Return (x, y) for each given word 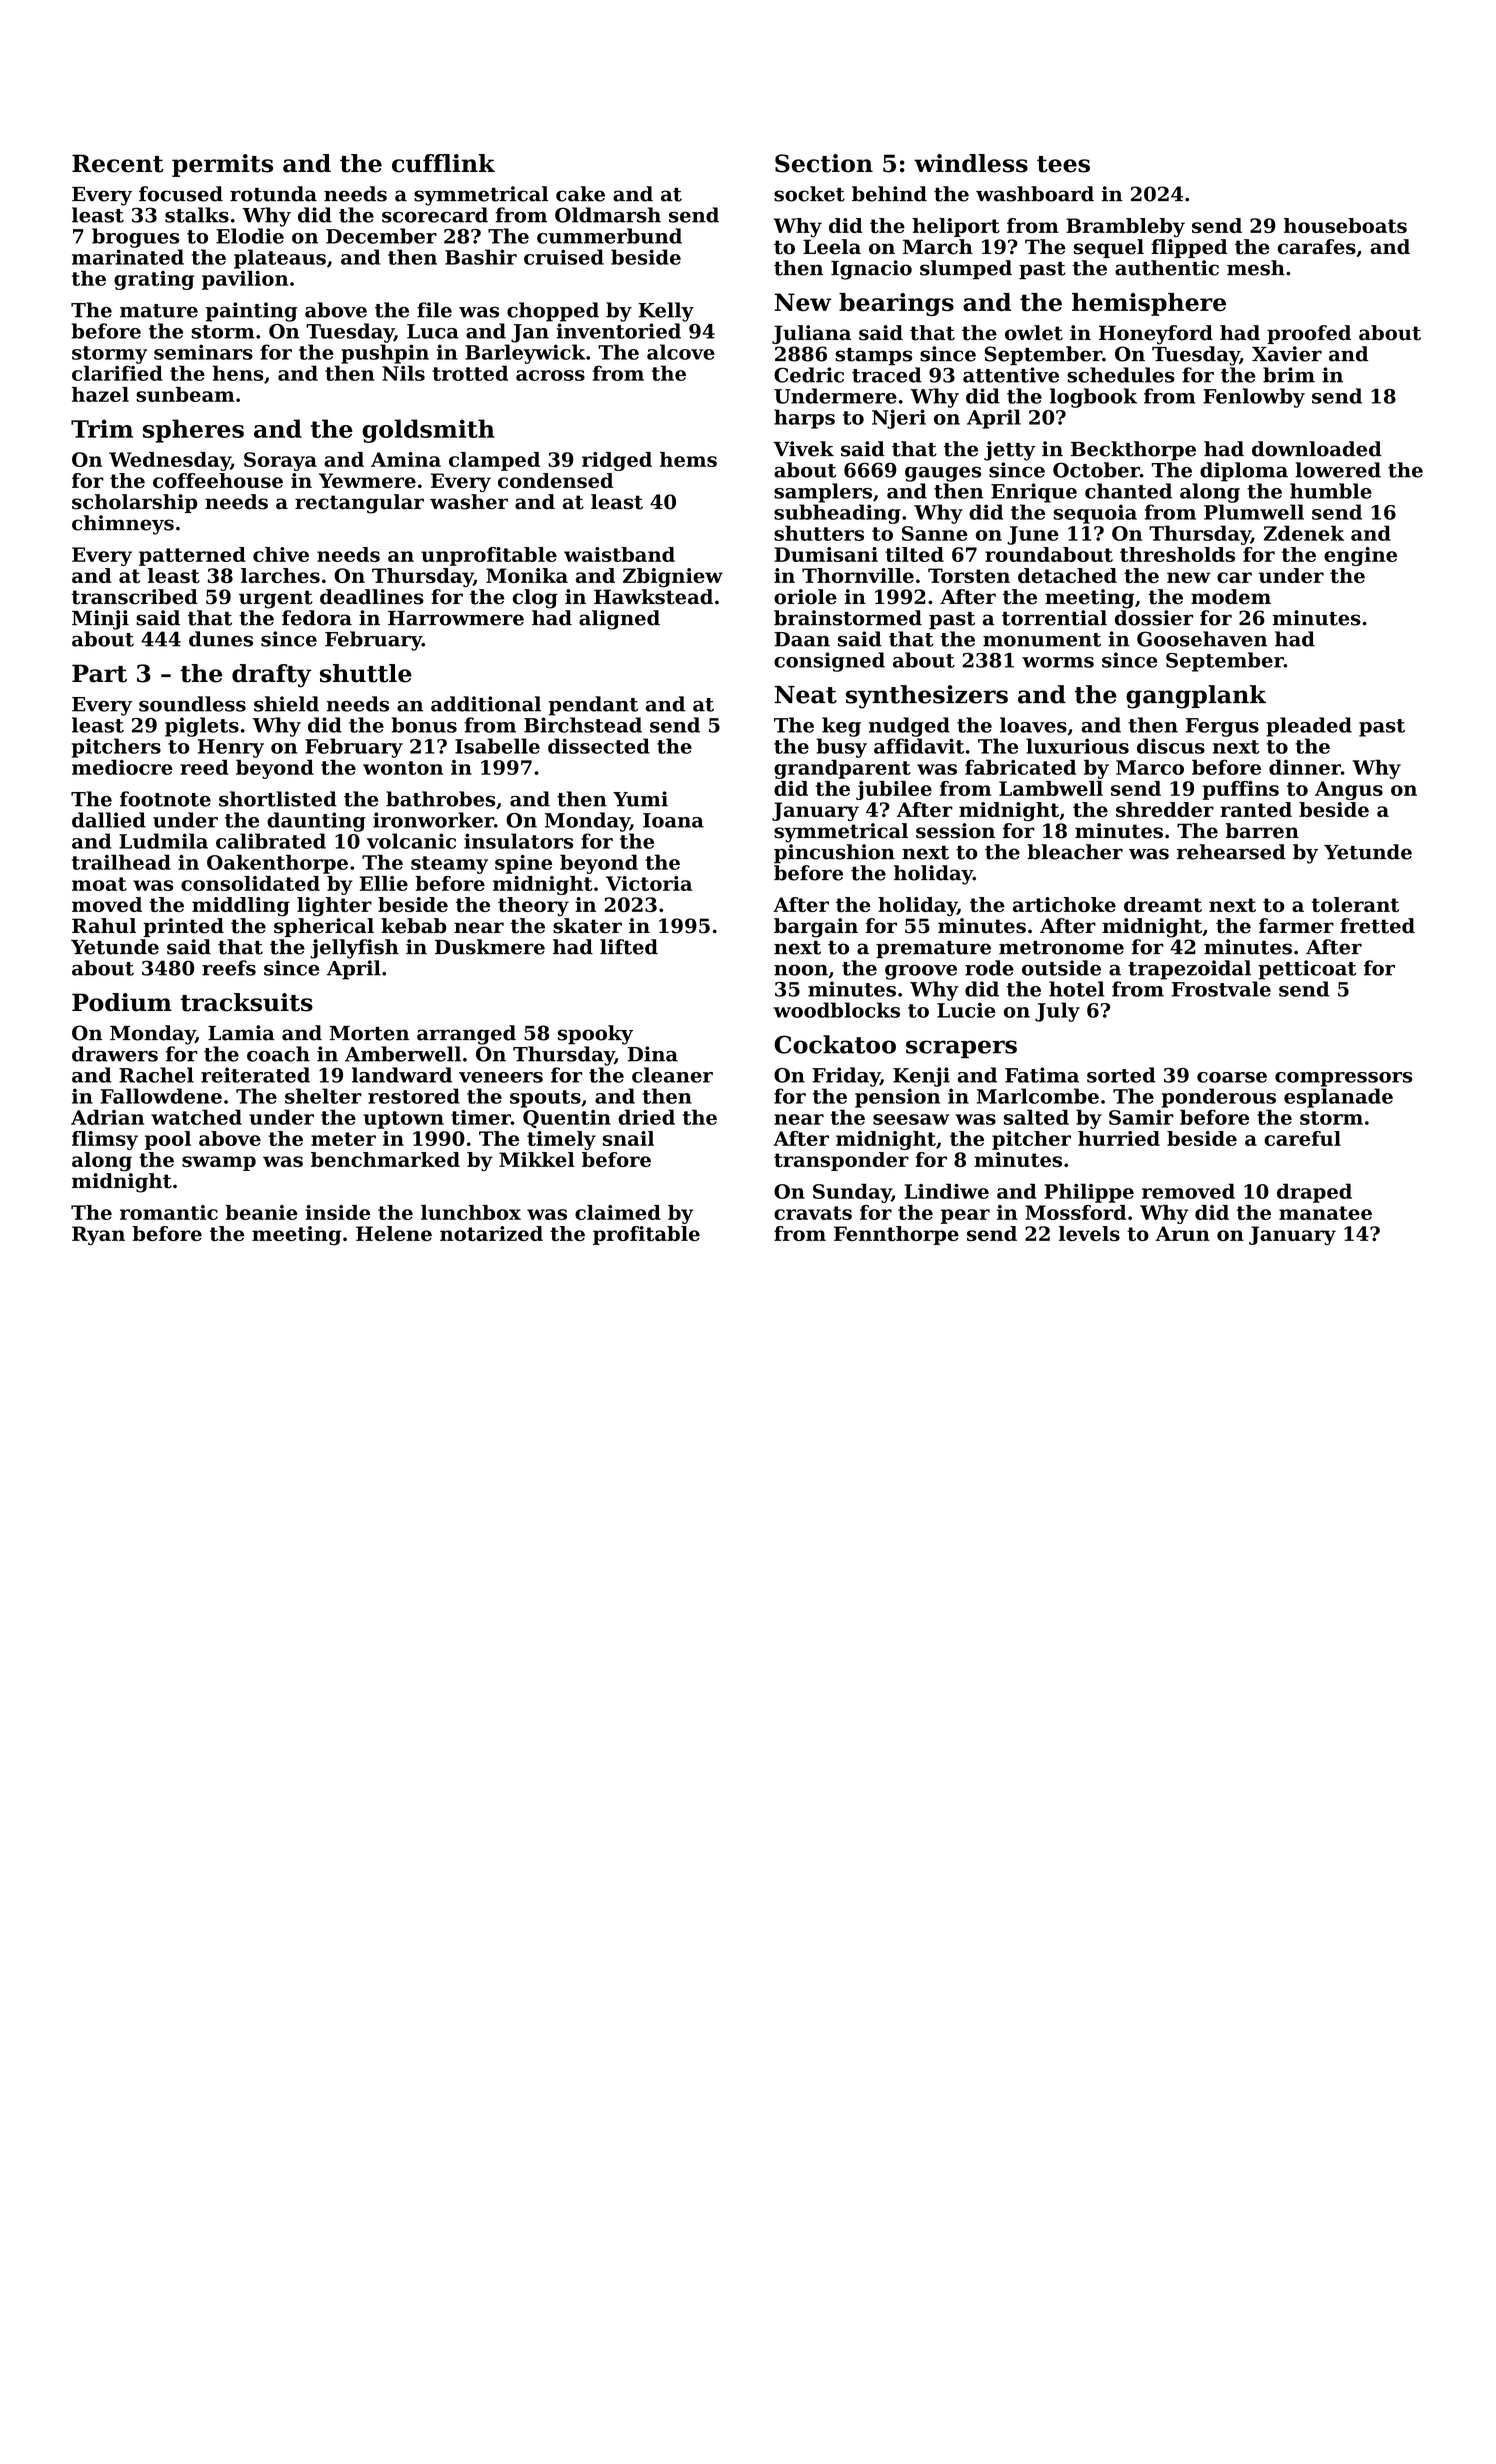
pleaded (1309, 727)
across (550, 375)
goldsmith (428, 431)
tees (1063, 164)
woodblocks (836, 1010)
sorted (1121, 1075)
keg (841, 727)
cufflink (443, 163)
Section (824, 163)
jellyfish (354, 949)
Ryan (98, 1236)
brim (1289, 375)
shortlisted (278, 799)
